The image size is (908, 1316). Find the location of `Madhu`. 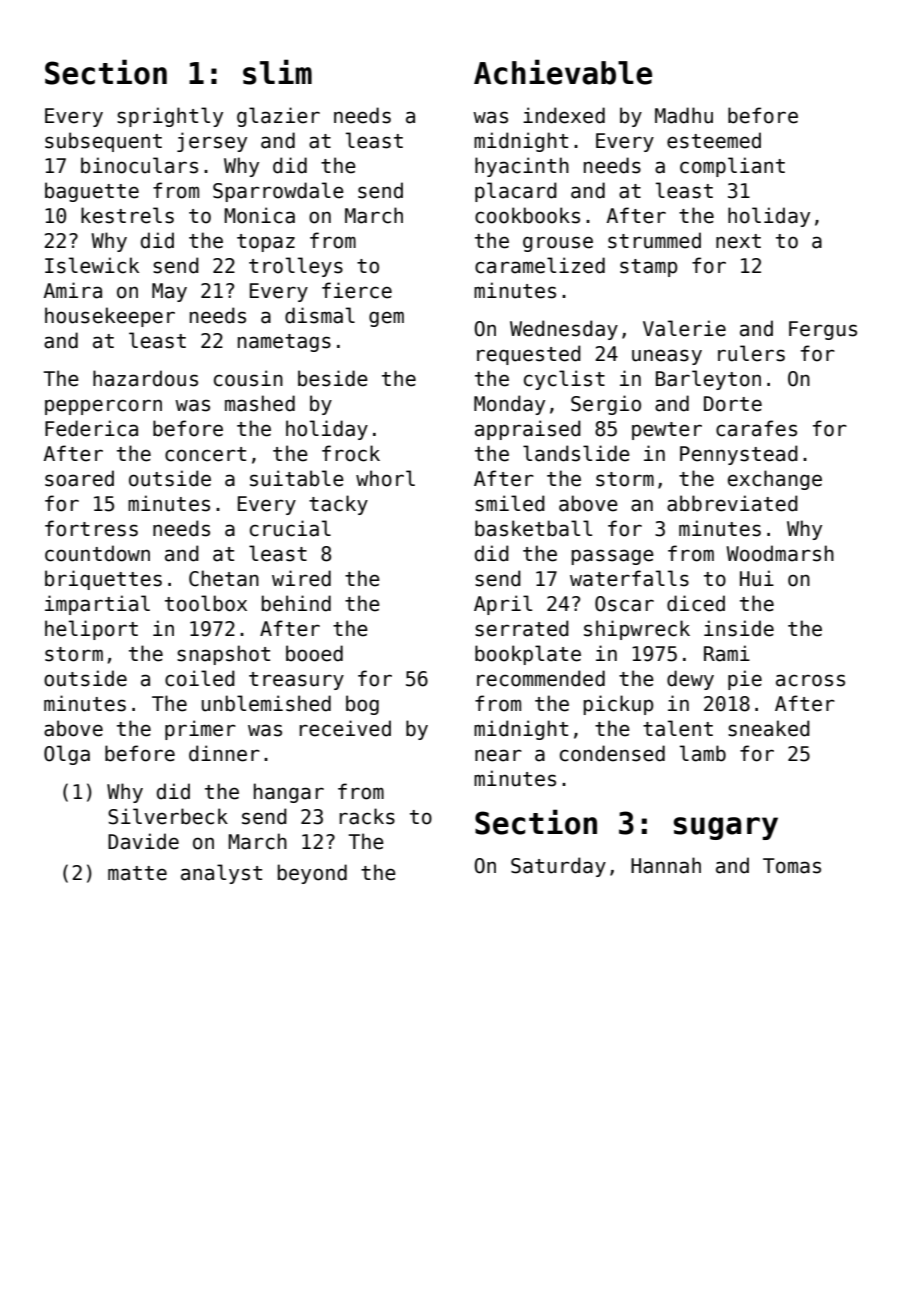

Madhu is located at coordinates (684, 115).
